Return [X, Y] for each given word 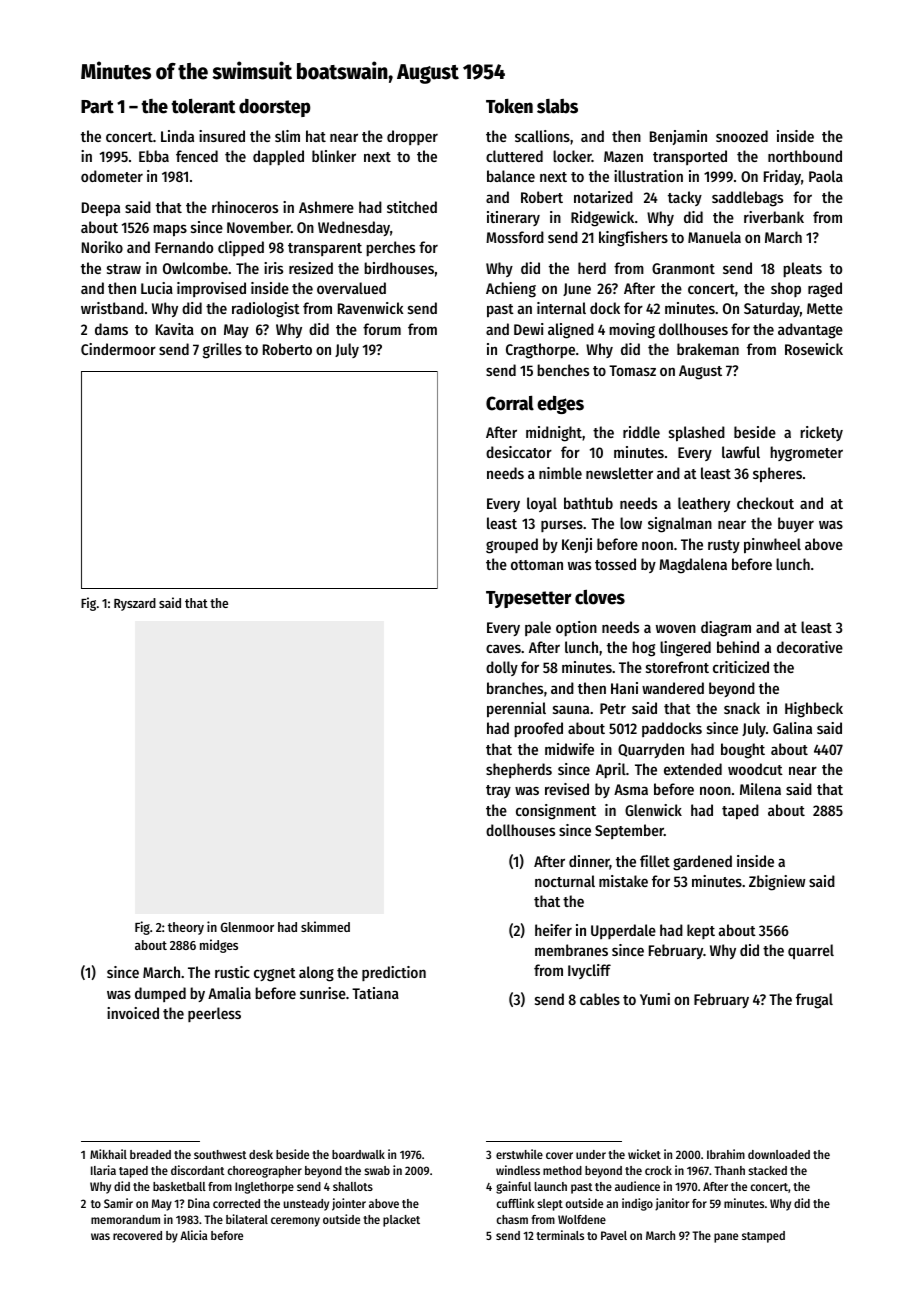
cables [600, 999]
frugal [814, 1001]
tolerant [203, 106]
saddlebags [747, 199]
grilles [222, 351]
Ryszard [135, 604]
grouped [512, 546]
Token [509, 106]
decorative [810, 647]
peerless [214, 1014]
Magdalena [693, 566]
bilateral [247, 1219]
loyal [542, 504]
